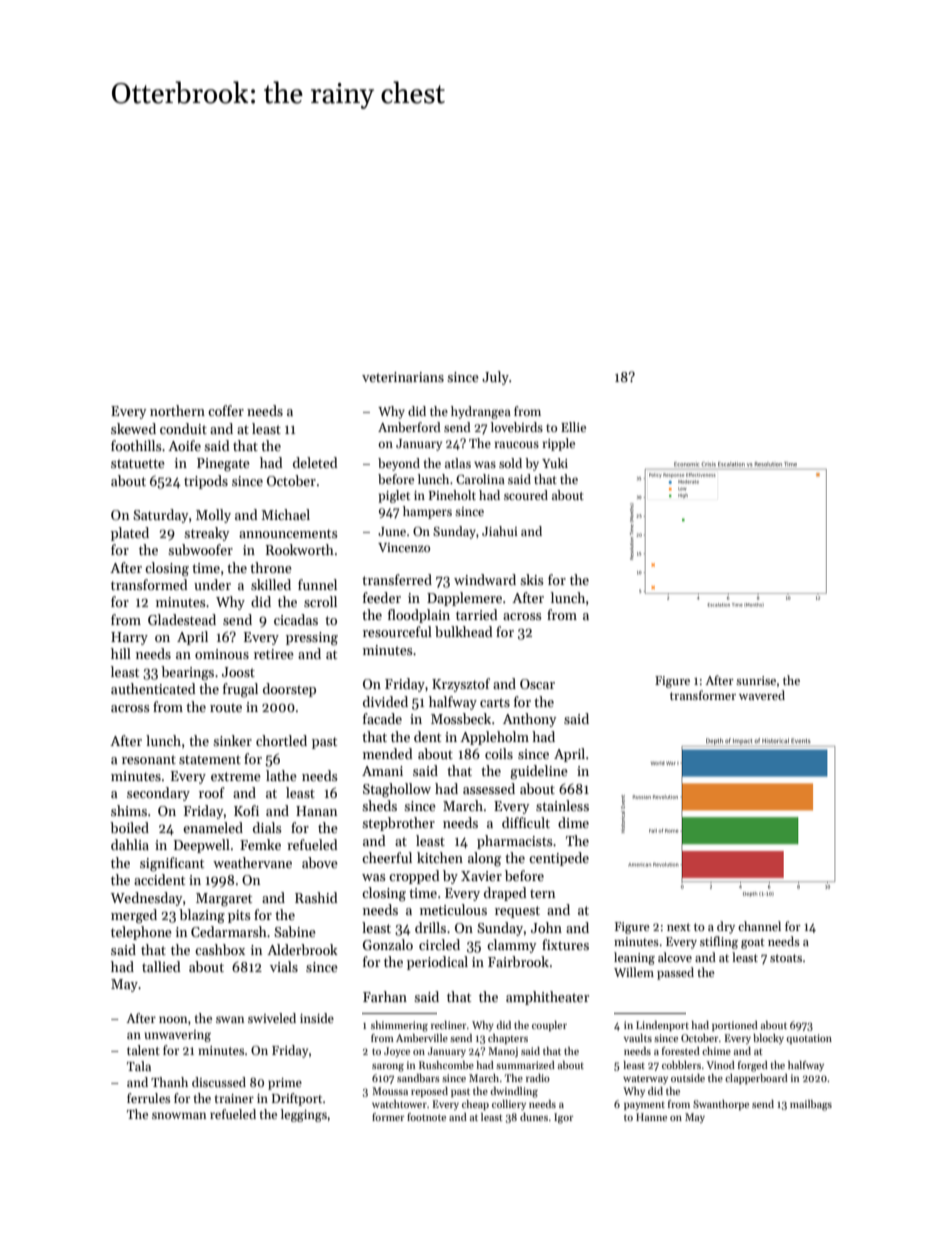 This screenshot has width=952, height=1233. Describe the element at coordinates (573, 427) in the screenshot. I see `Ellie` at that location.
